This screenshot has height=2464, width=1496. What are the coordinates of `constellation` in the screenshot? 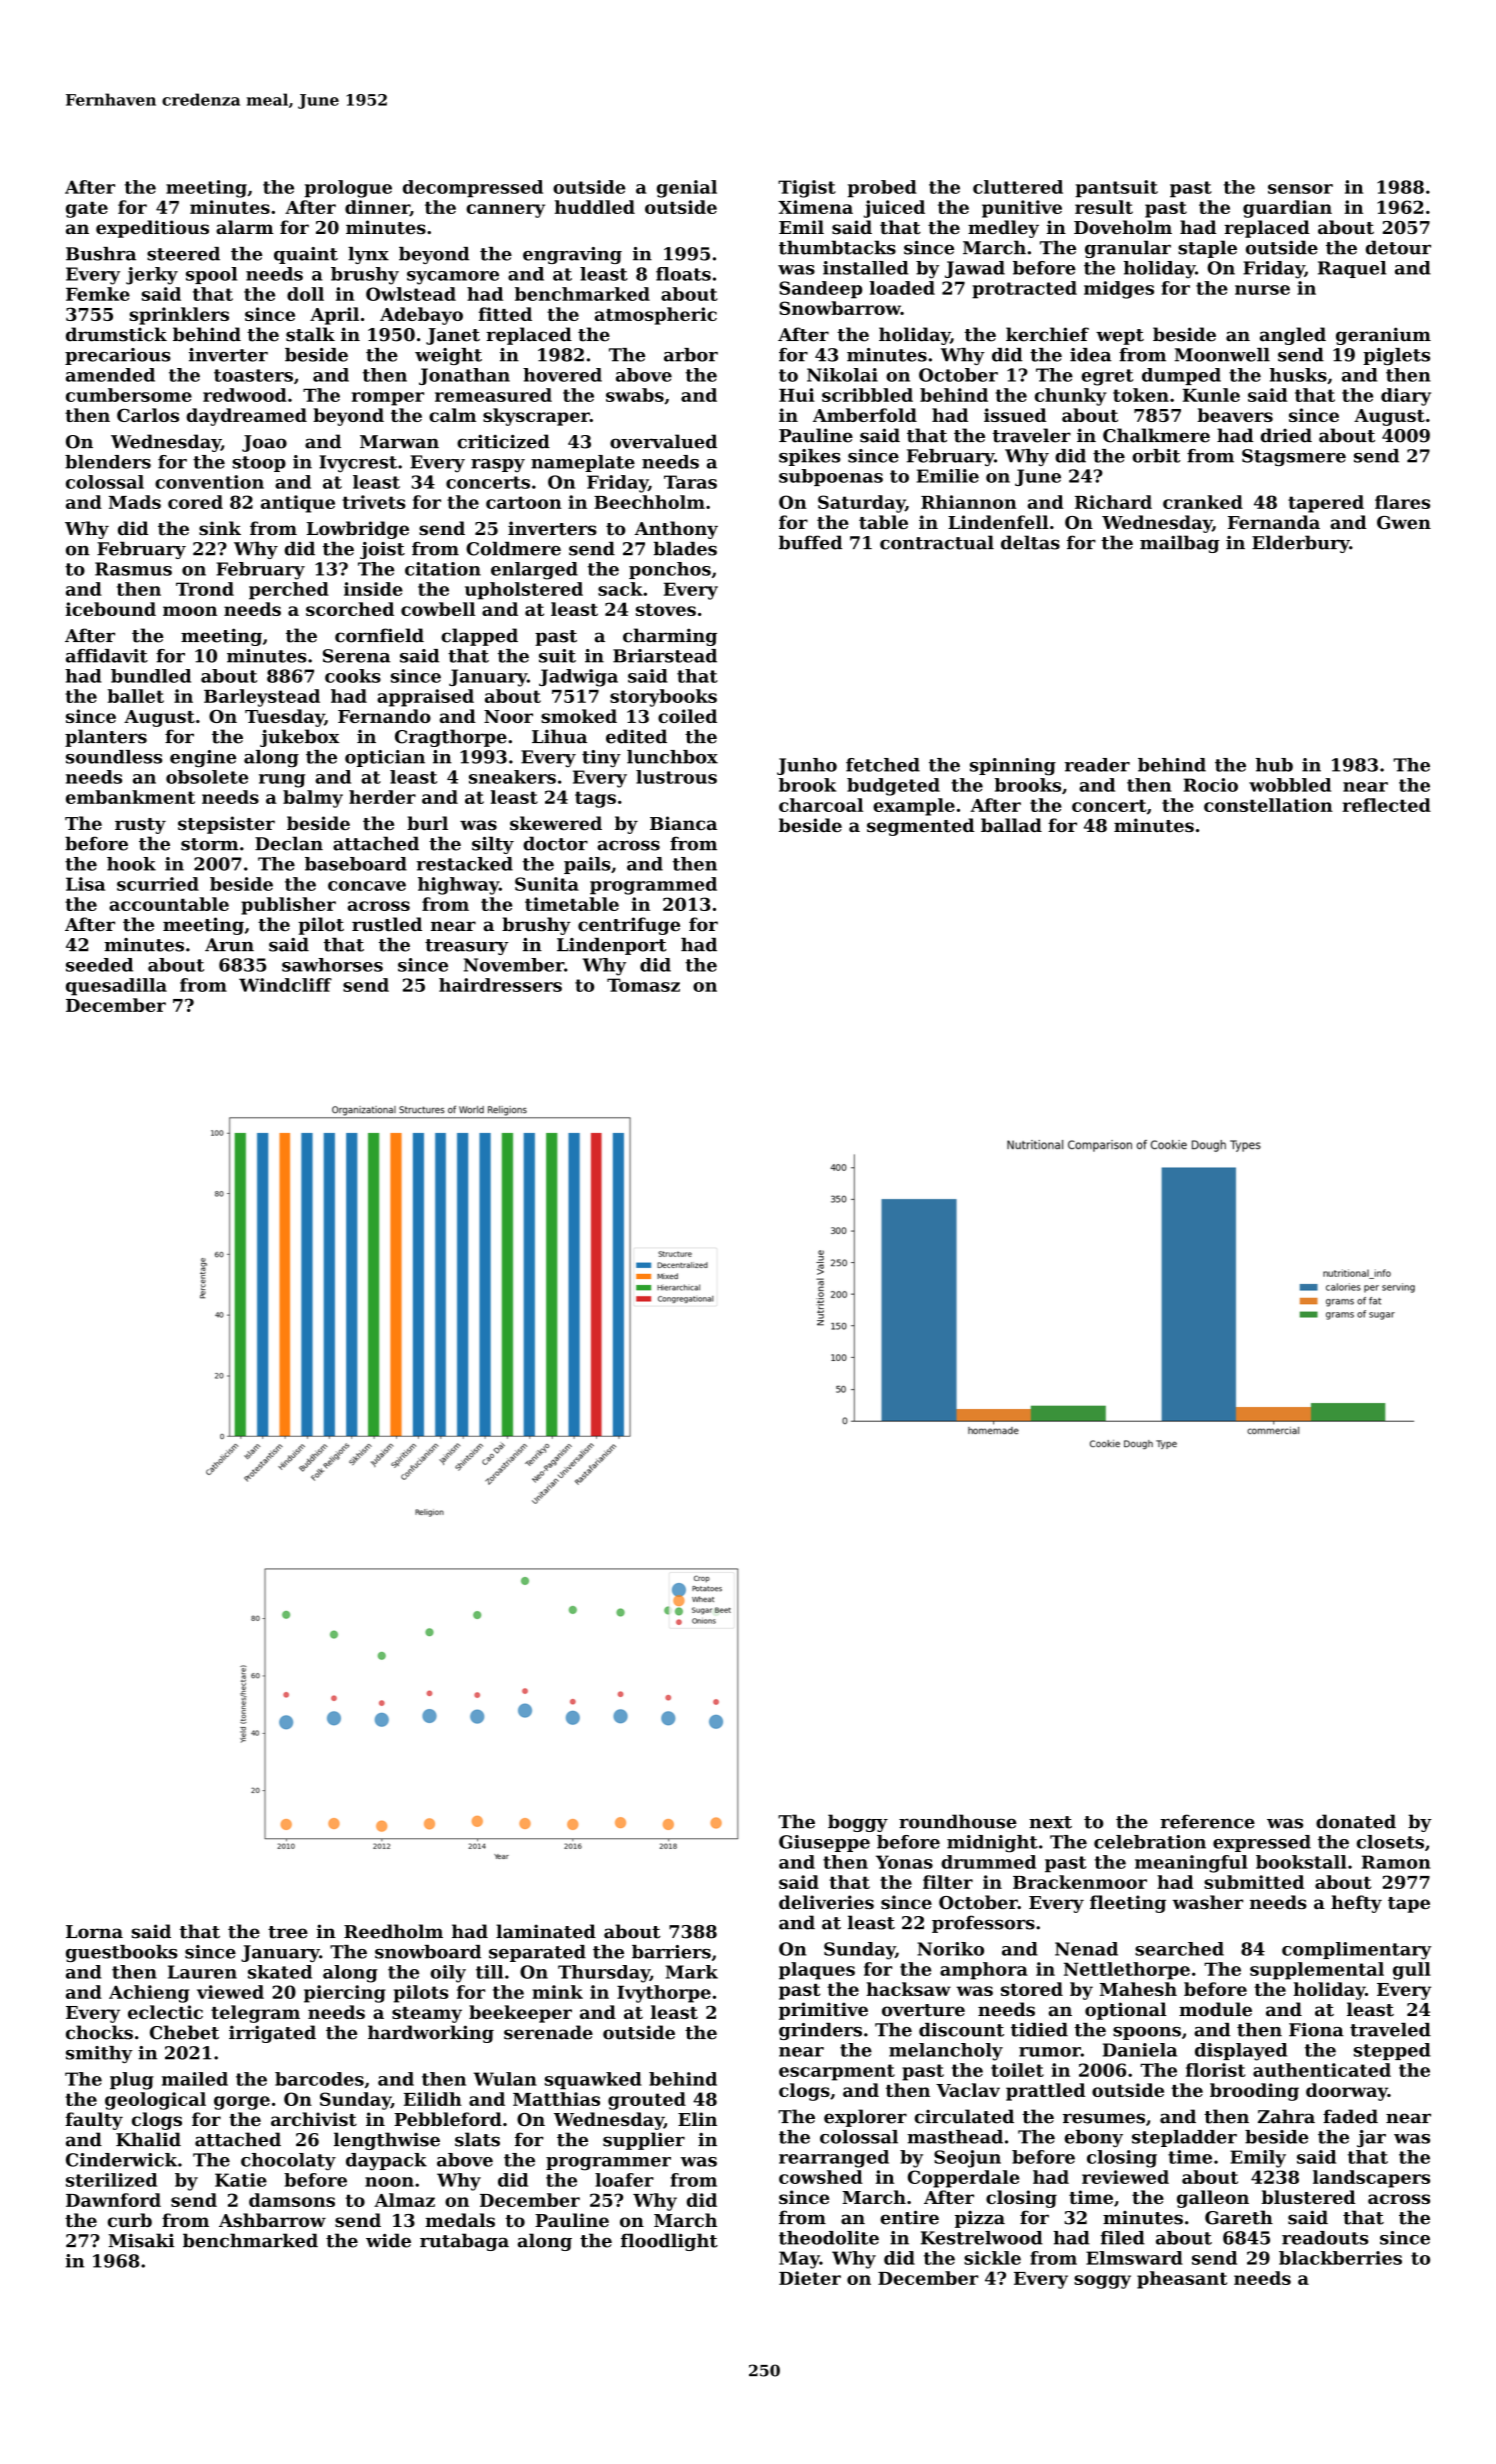 It's located at (1268, 805).
